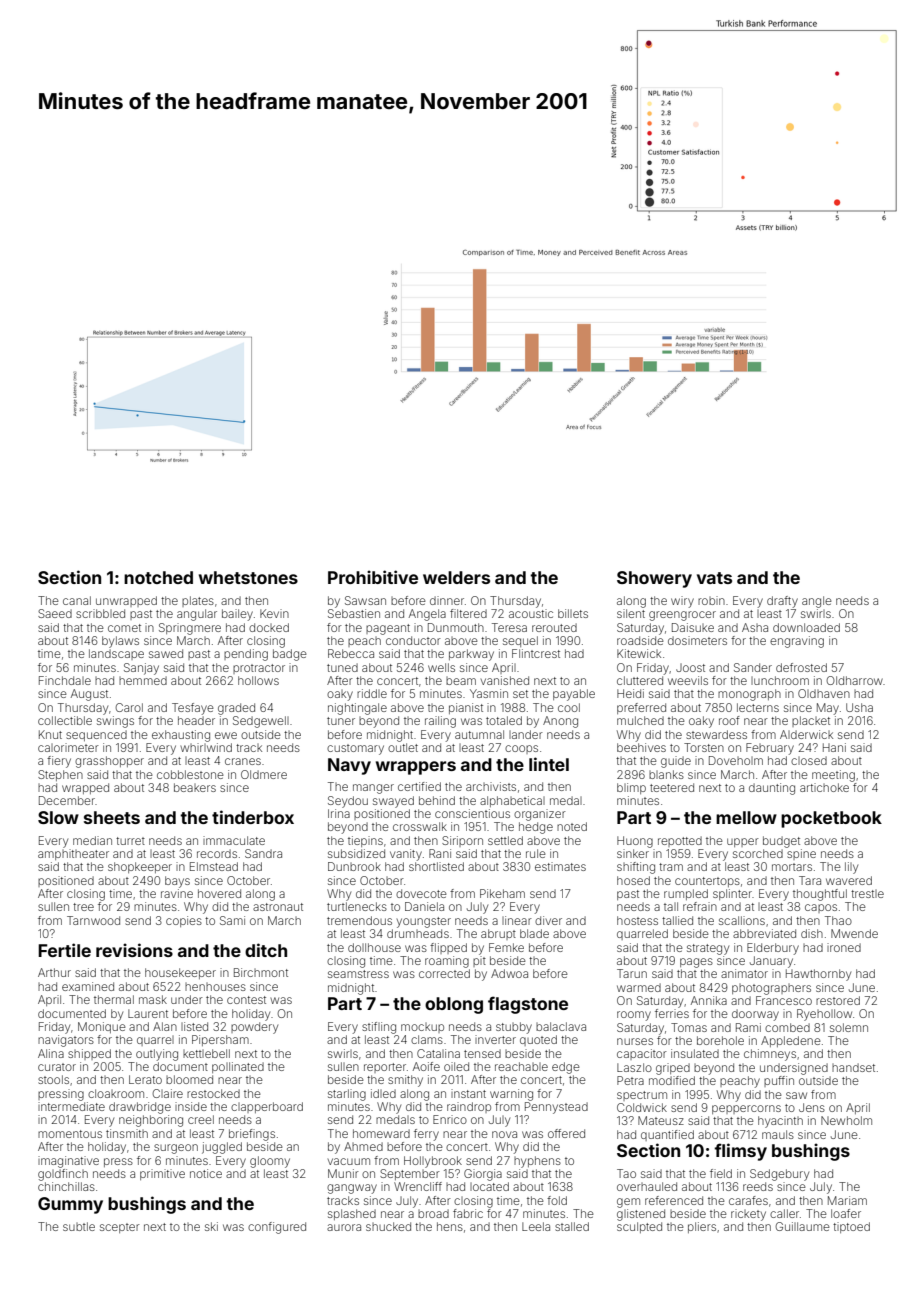 The width and height of the image is (924, 1308). Describe the element at coordinates (801, 667) in the image. I see `defrosted` at that location.
